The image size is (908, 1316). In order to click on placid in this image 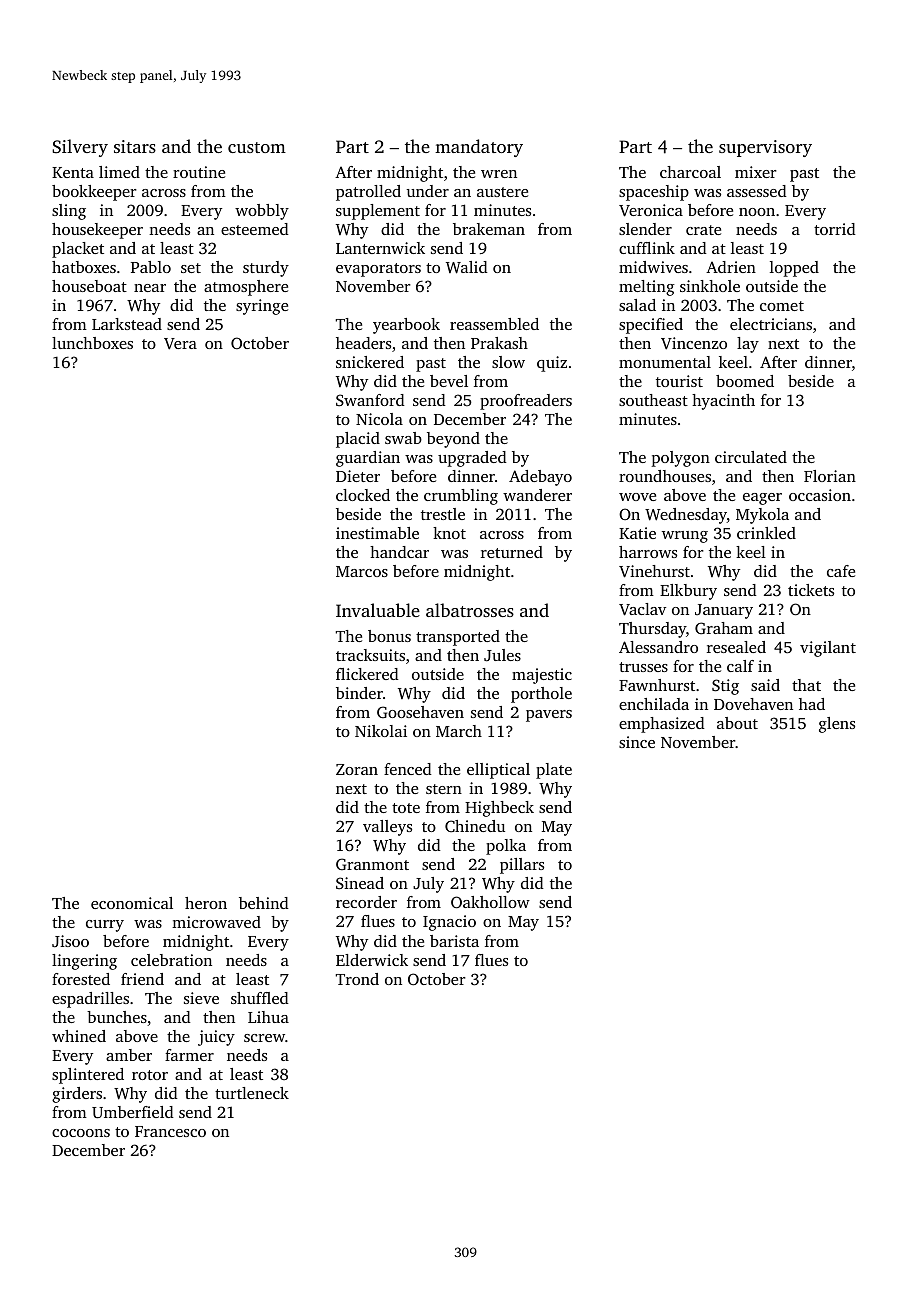, I will do `click(358, 440)`.
